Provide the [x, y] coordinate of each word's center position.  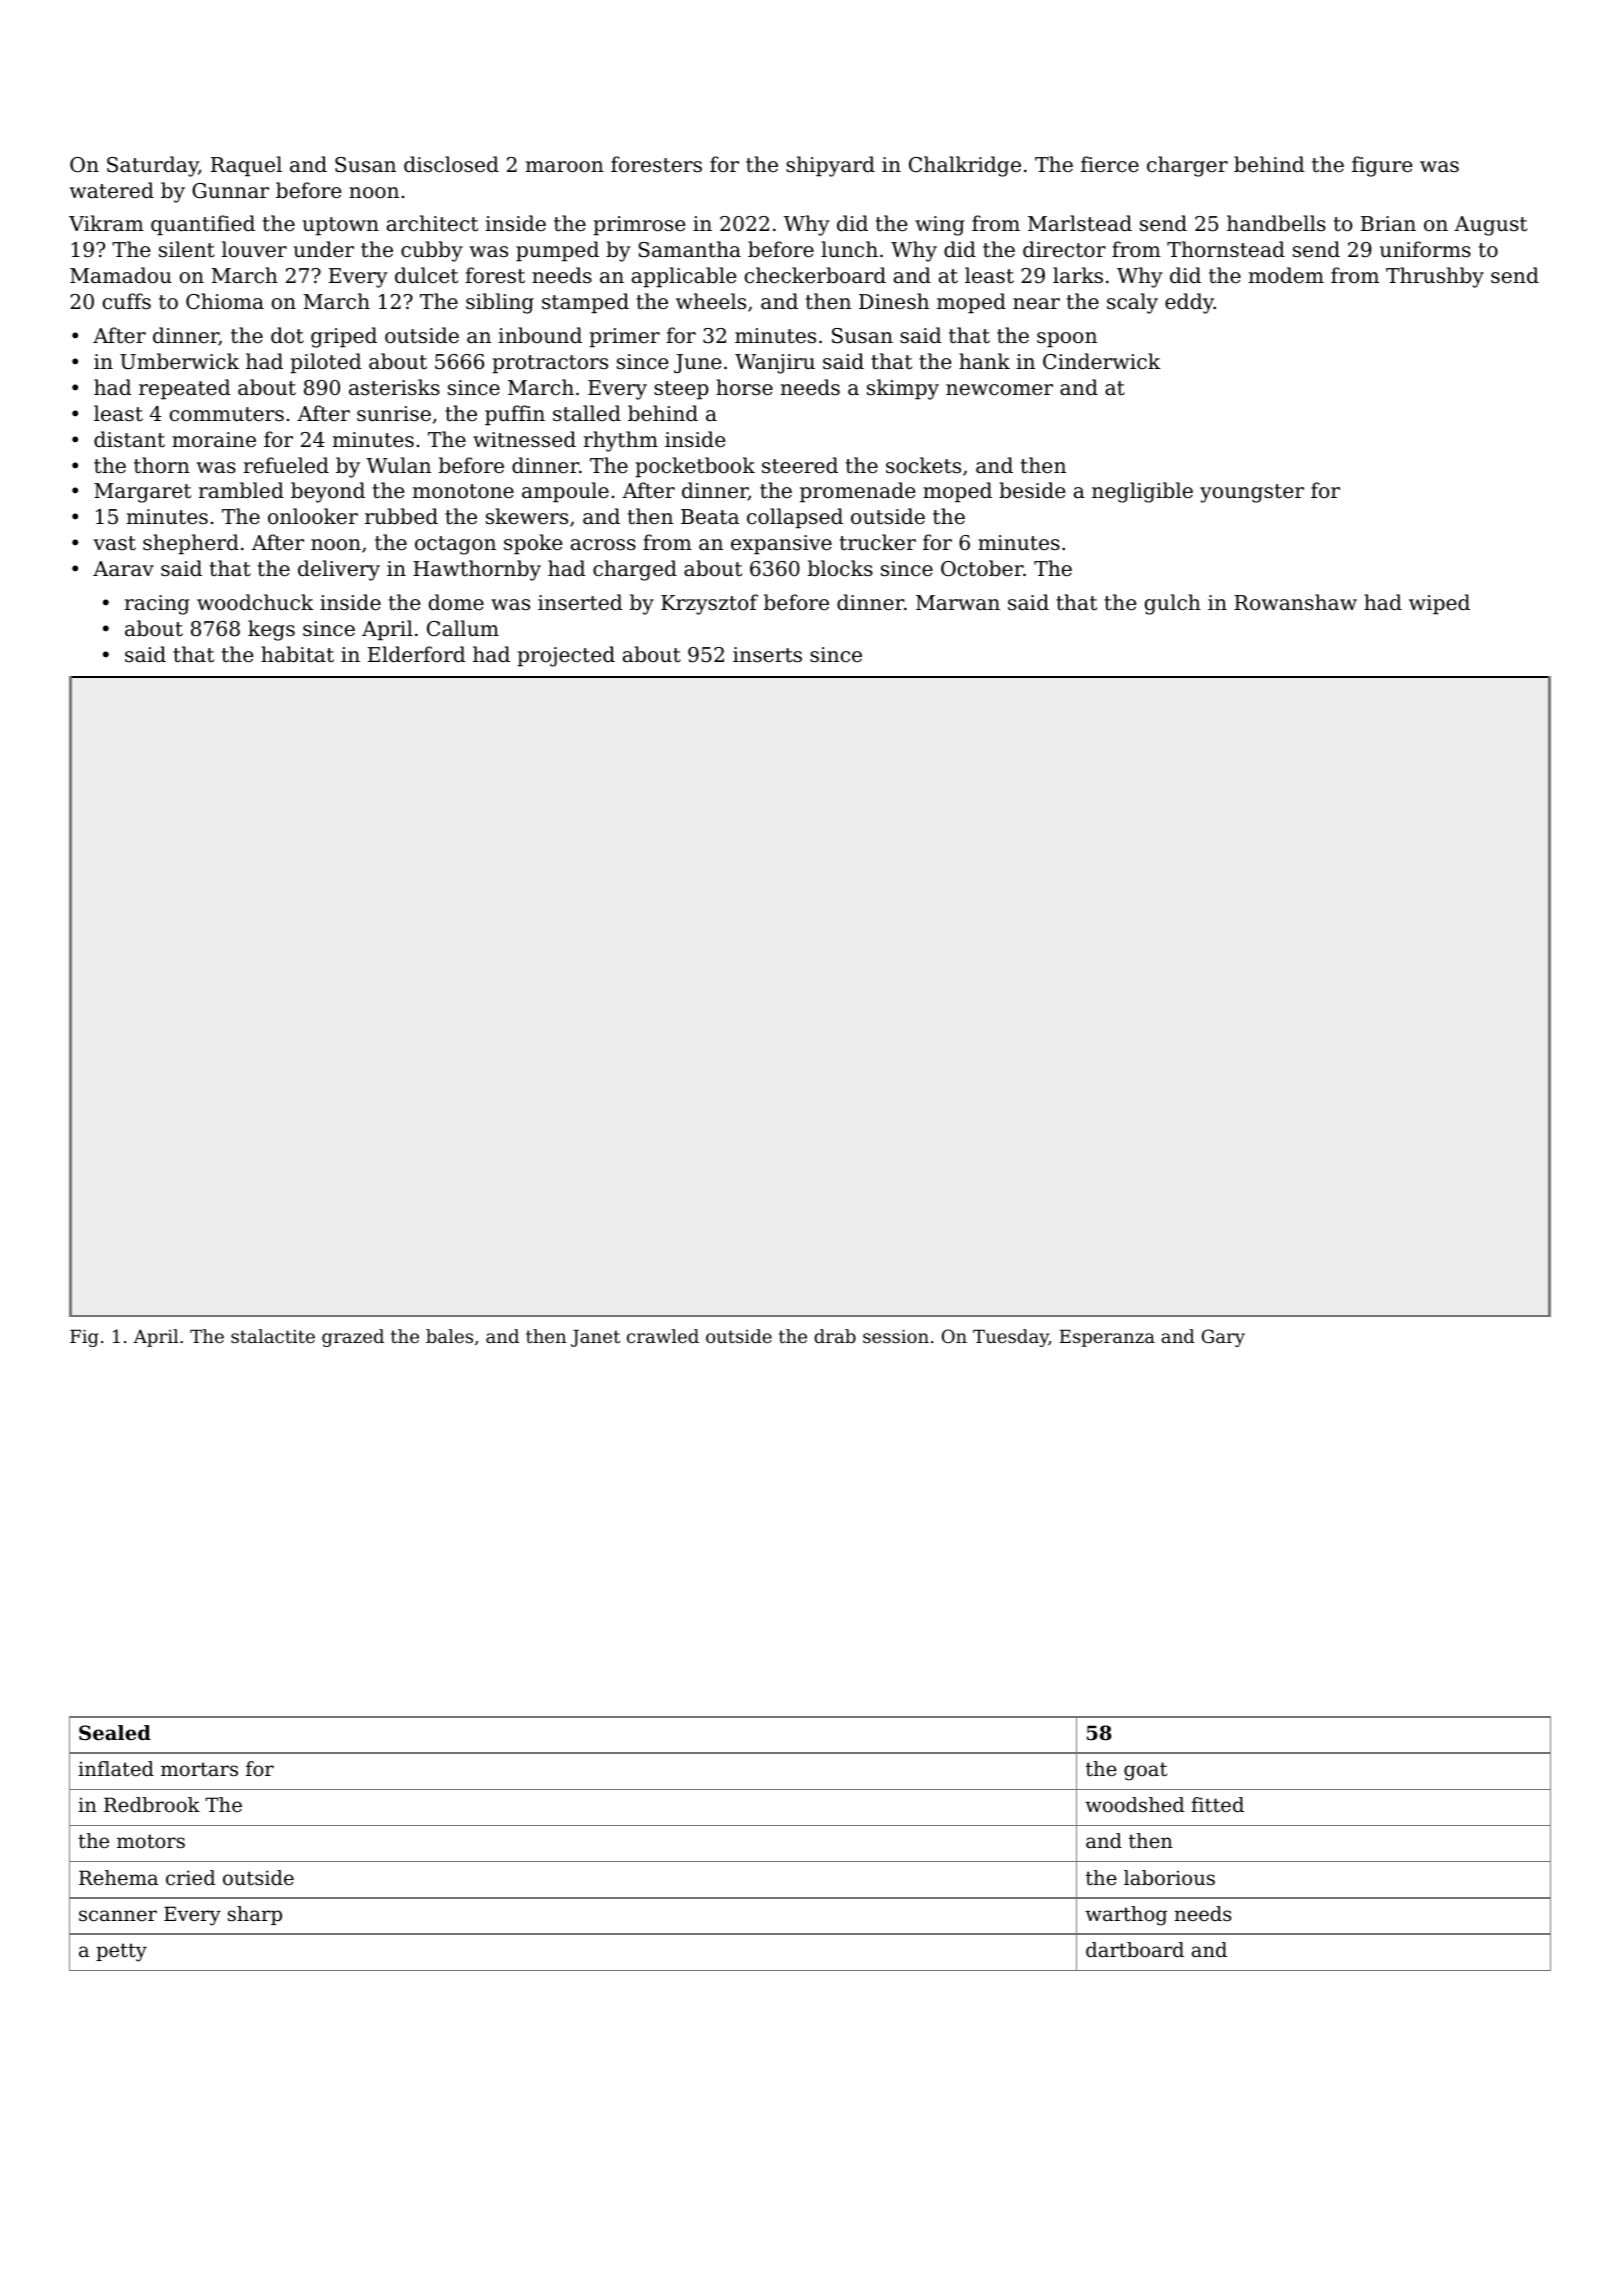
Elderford [416, 654]
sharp [255, 1915]
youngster [1252, 493]
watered [111, 190]
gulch [1173, 604]
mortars [199, 1769]
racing [157, 605]
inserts [767, 655]
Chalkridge [965, 166]
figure [1382, 166]
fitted [1217, 1804]
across [603, 545]
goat [1145, 1771]
